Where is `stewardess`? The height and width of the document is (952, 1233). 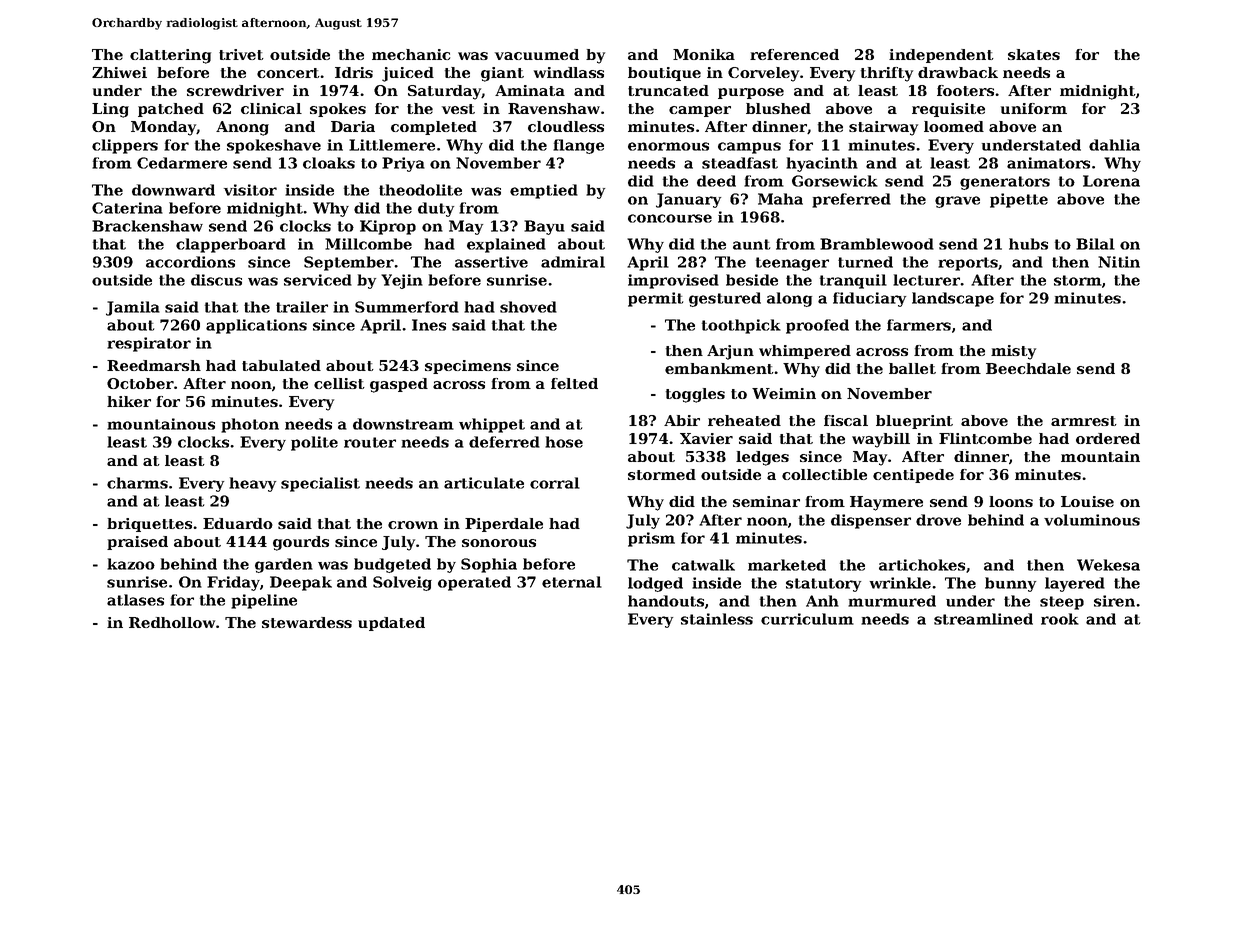 stewardess is located at coordinates (307, 622).
